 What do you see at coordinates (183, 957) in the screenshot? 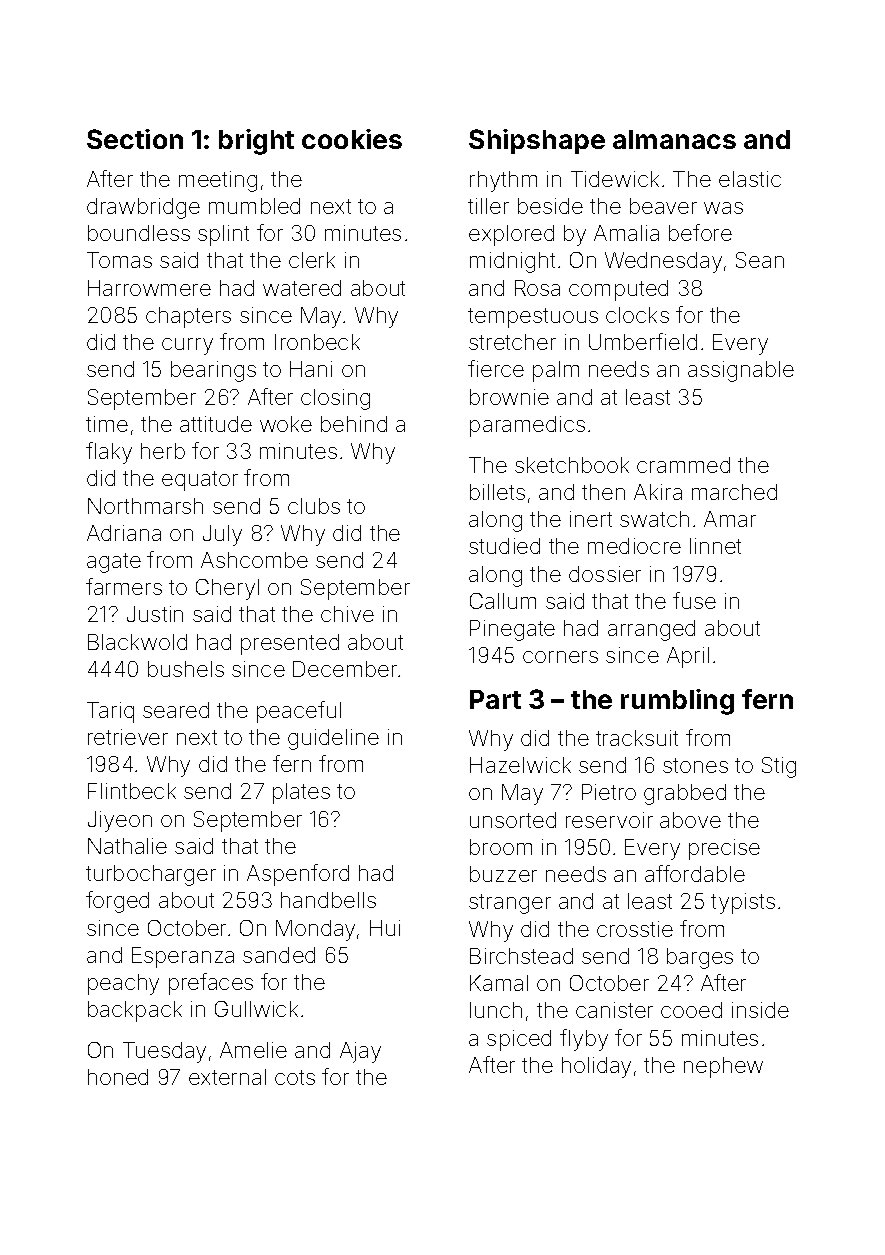
I see `Esperanza` at bounding box center [183, 957].
